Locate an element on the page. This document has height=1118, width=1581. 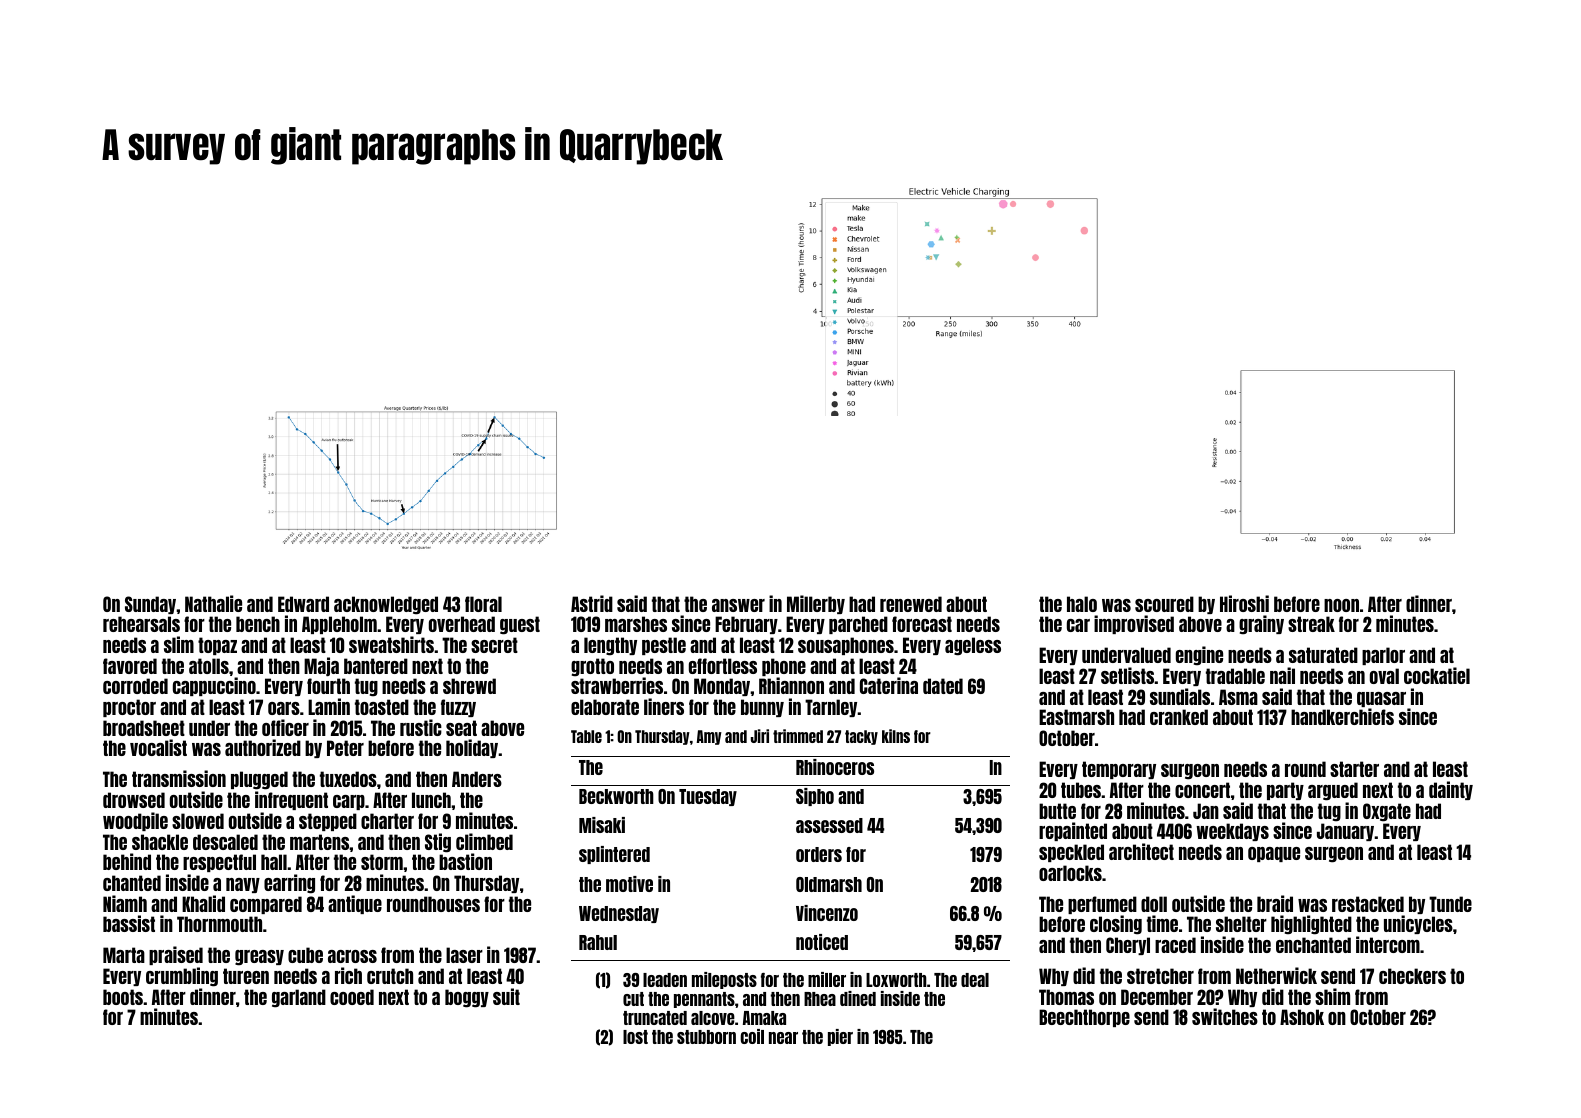
marshes is located at coordinates (636, 624).
